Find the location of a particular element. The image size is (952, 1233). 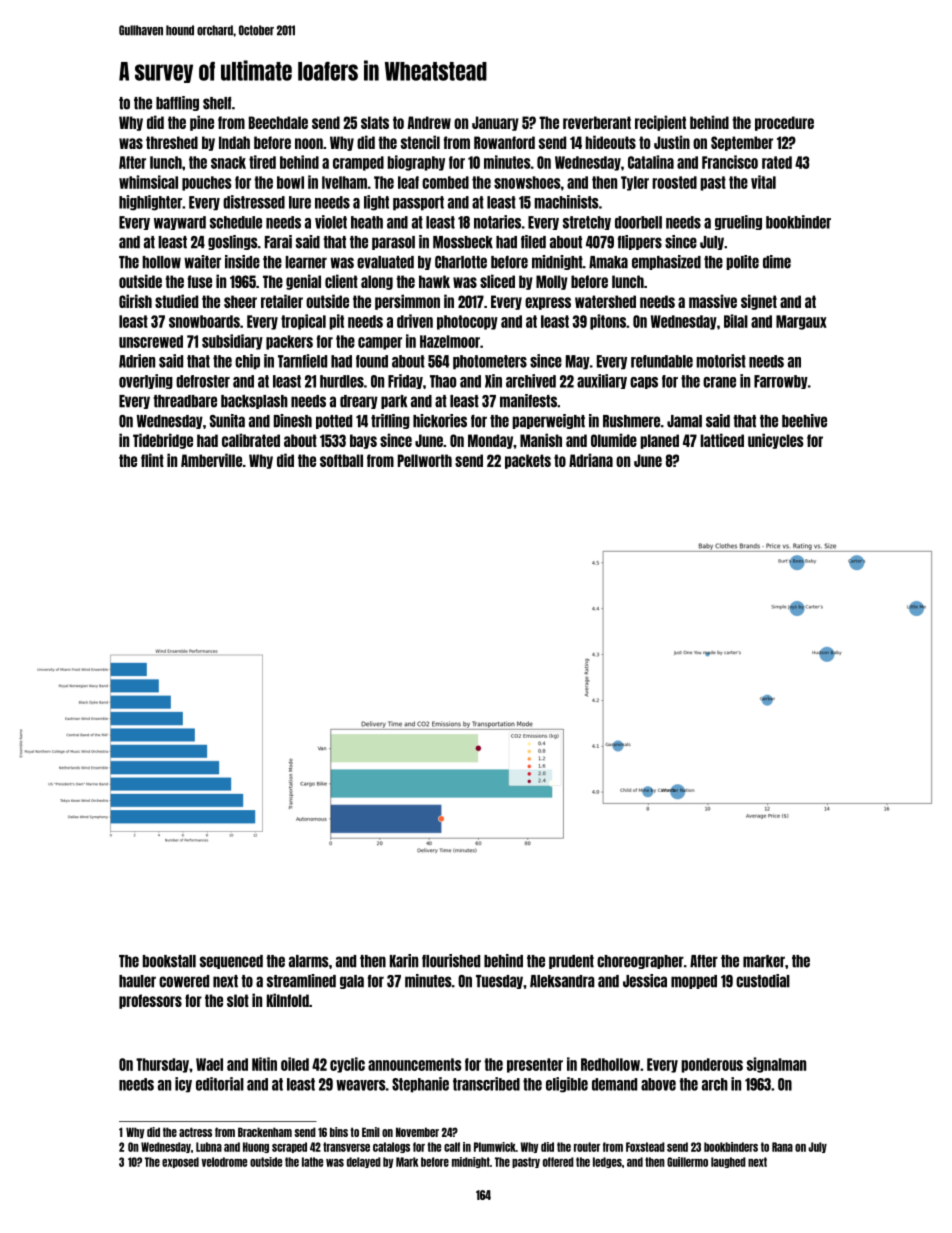

bookstall is located at coordinates (169, 961).
